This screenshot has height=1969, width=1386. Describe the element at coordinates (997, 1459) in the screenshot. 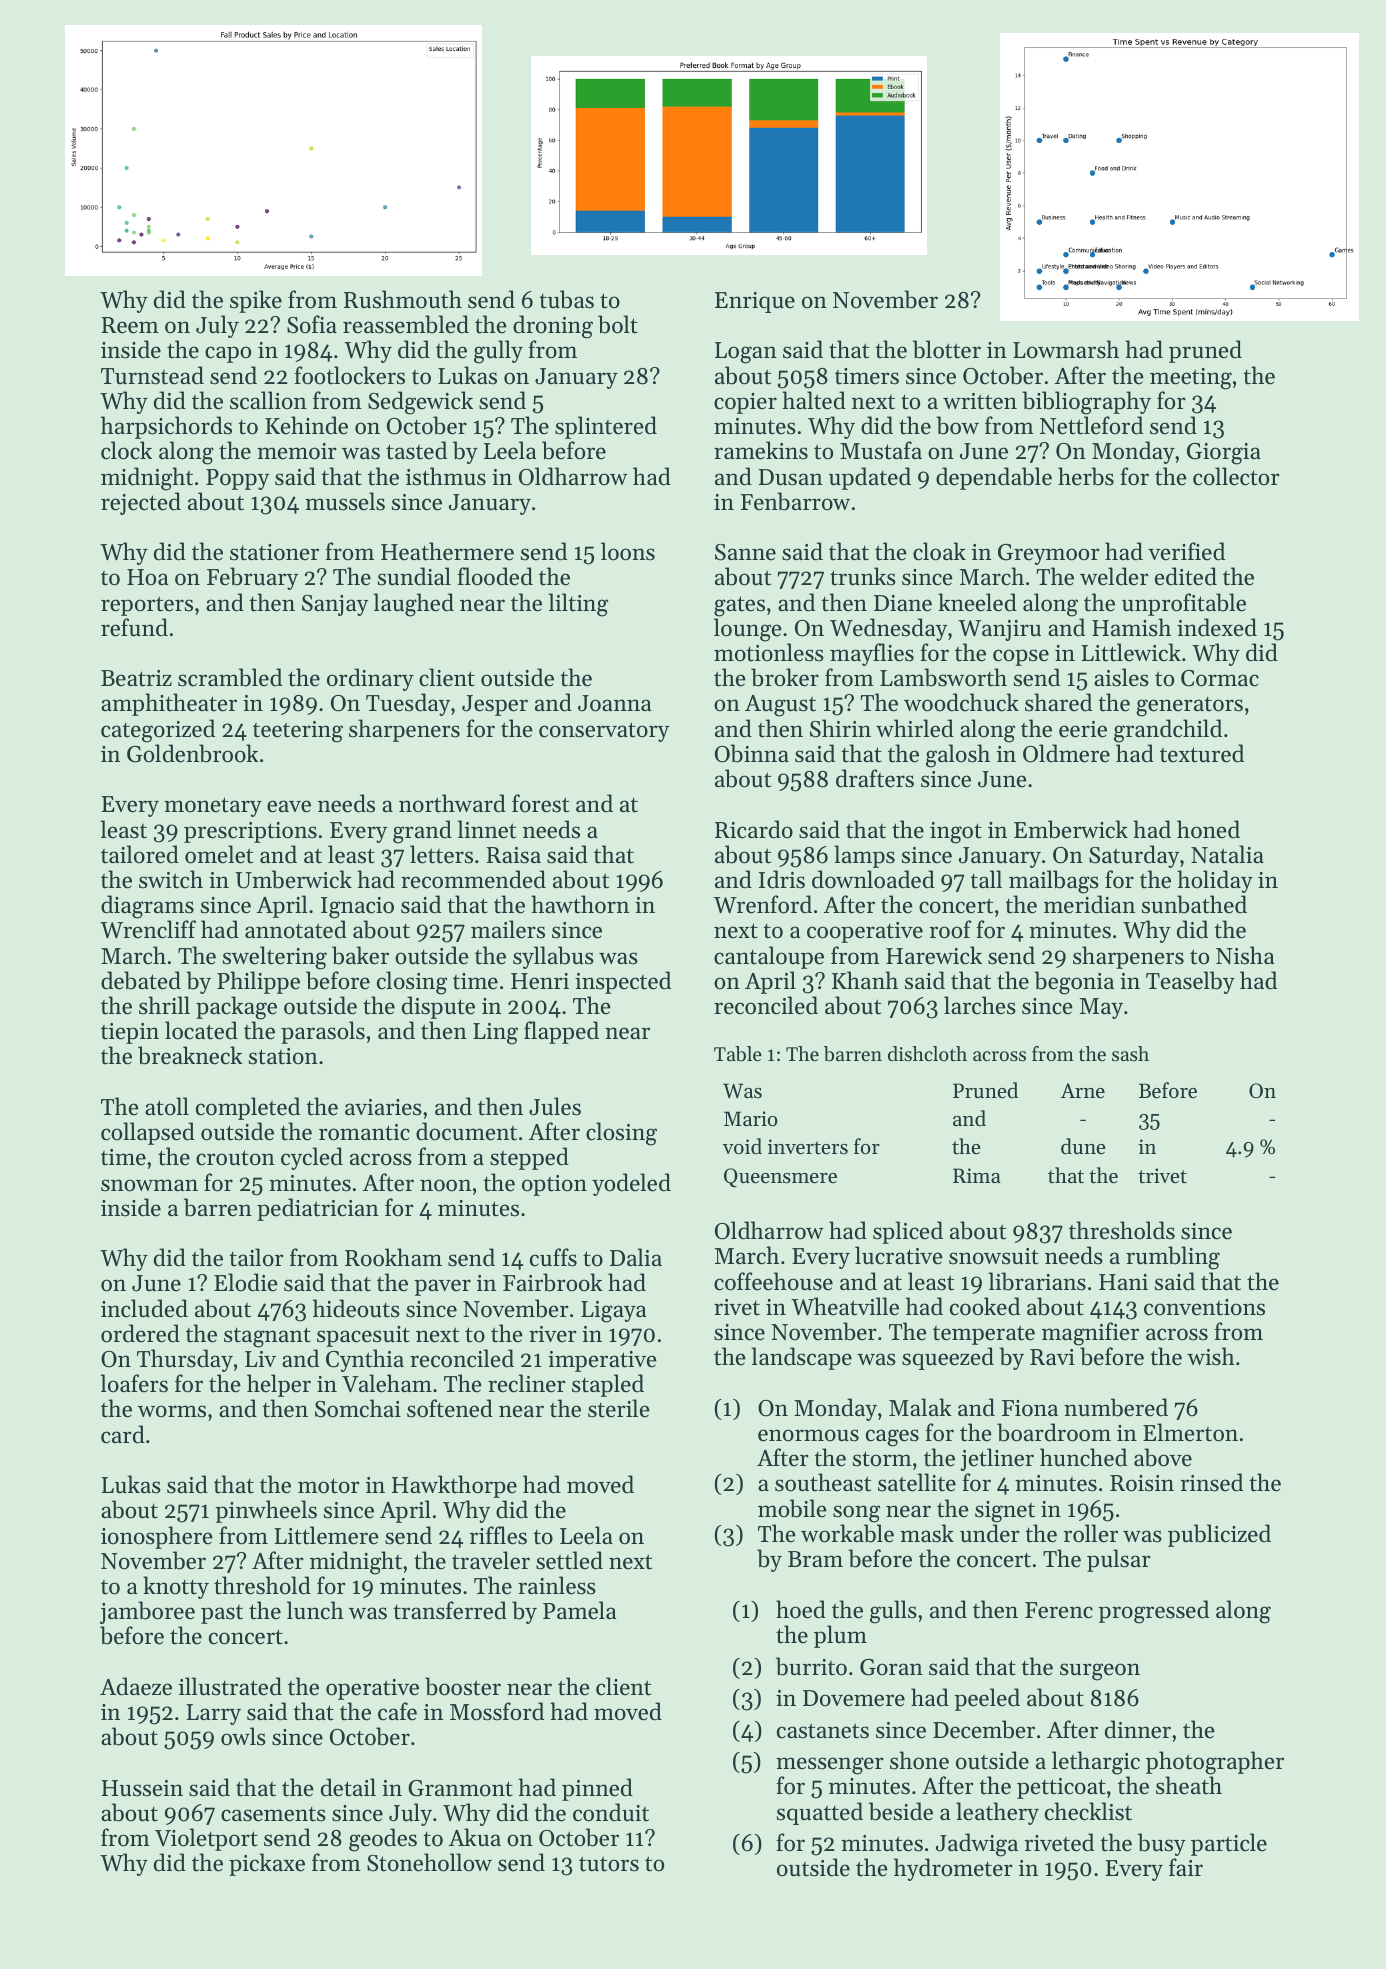

I see `jetliner` at that location.
